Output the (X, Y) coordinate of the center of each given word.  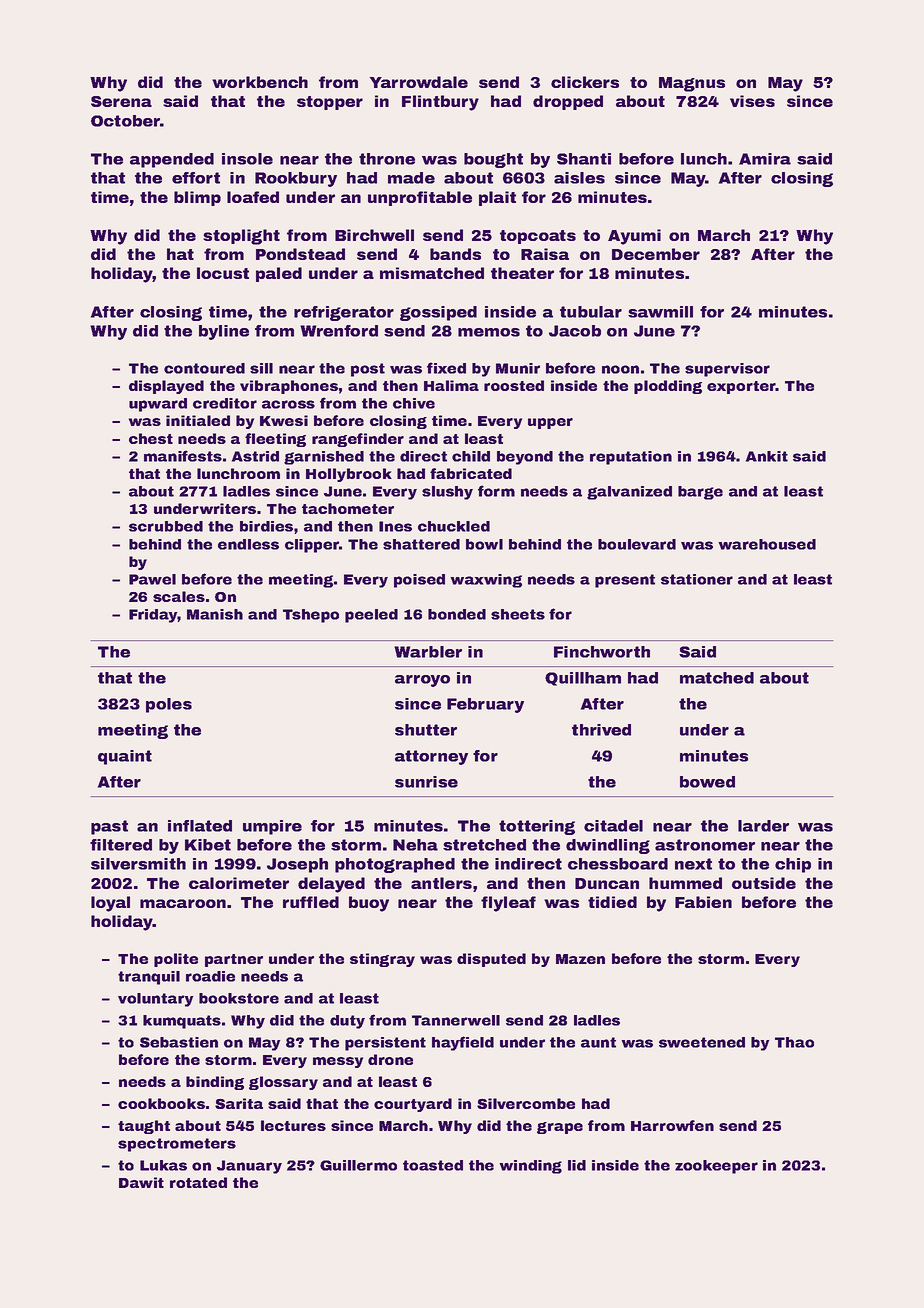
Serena (121, 101)
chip (793, 865)
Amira (765, 159)
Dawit (141, 1182)
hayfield (463, 1043)
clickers (585, 82)
